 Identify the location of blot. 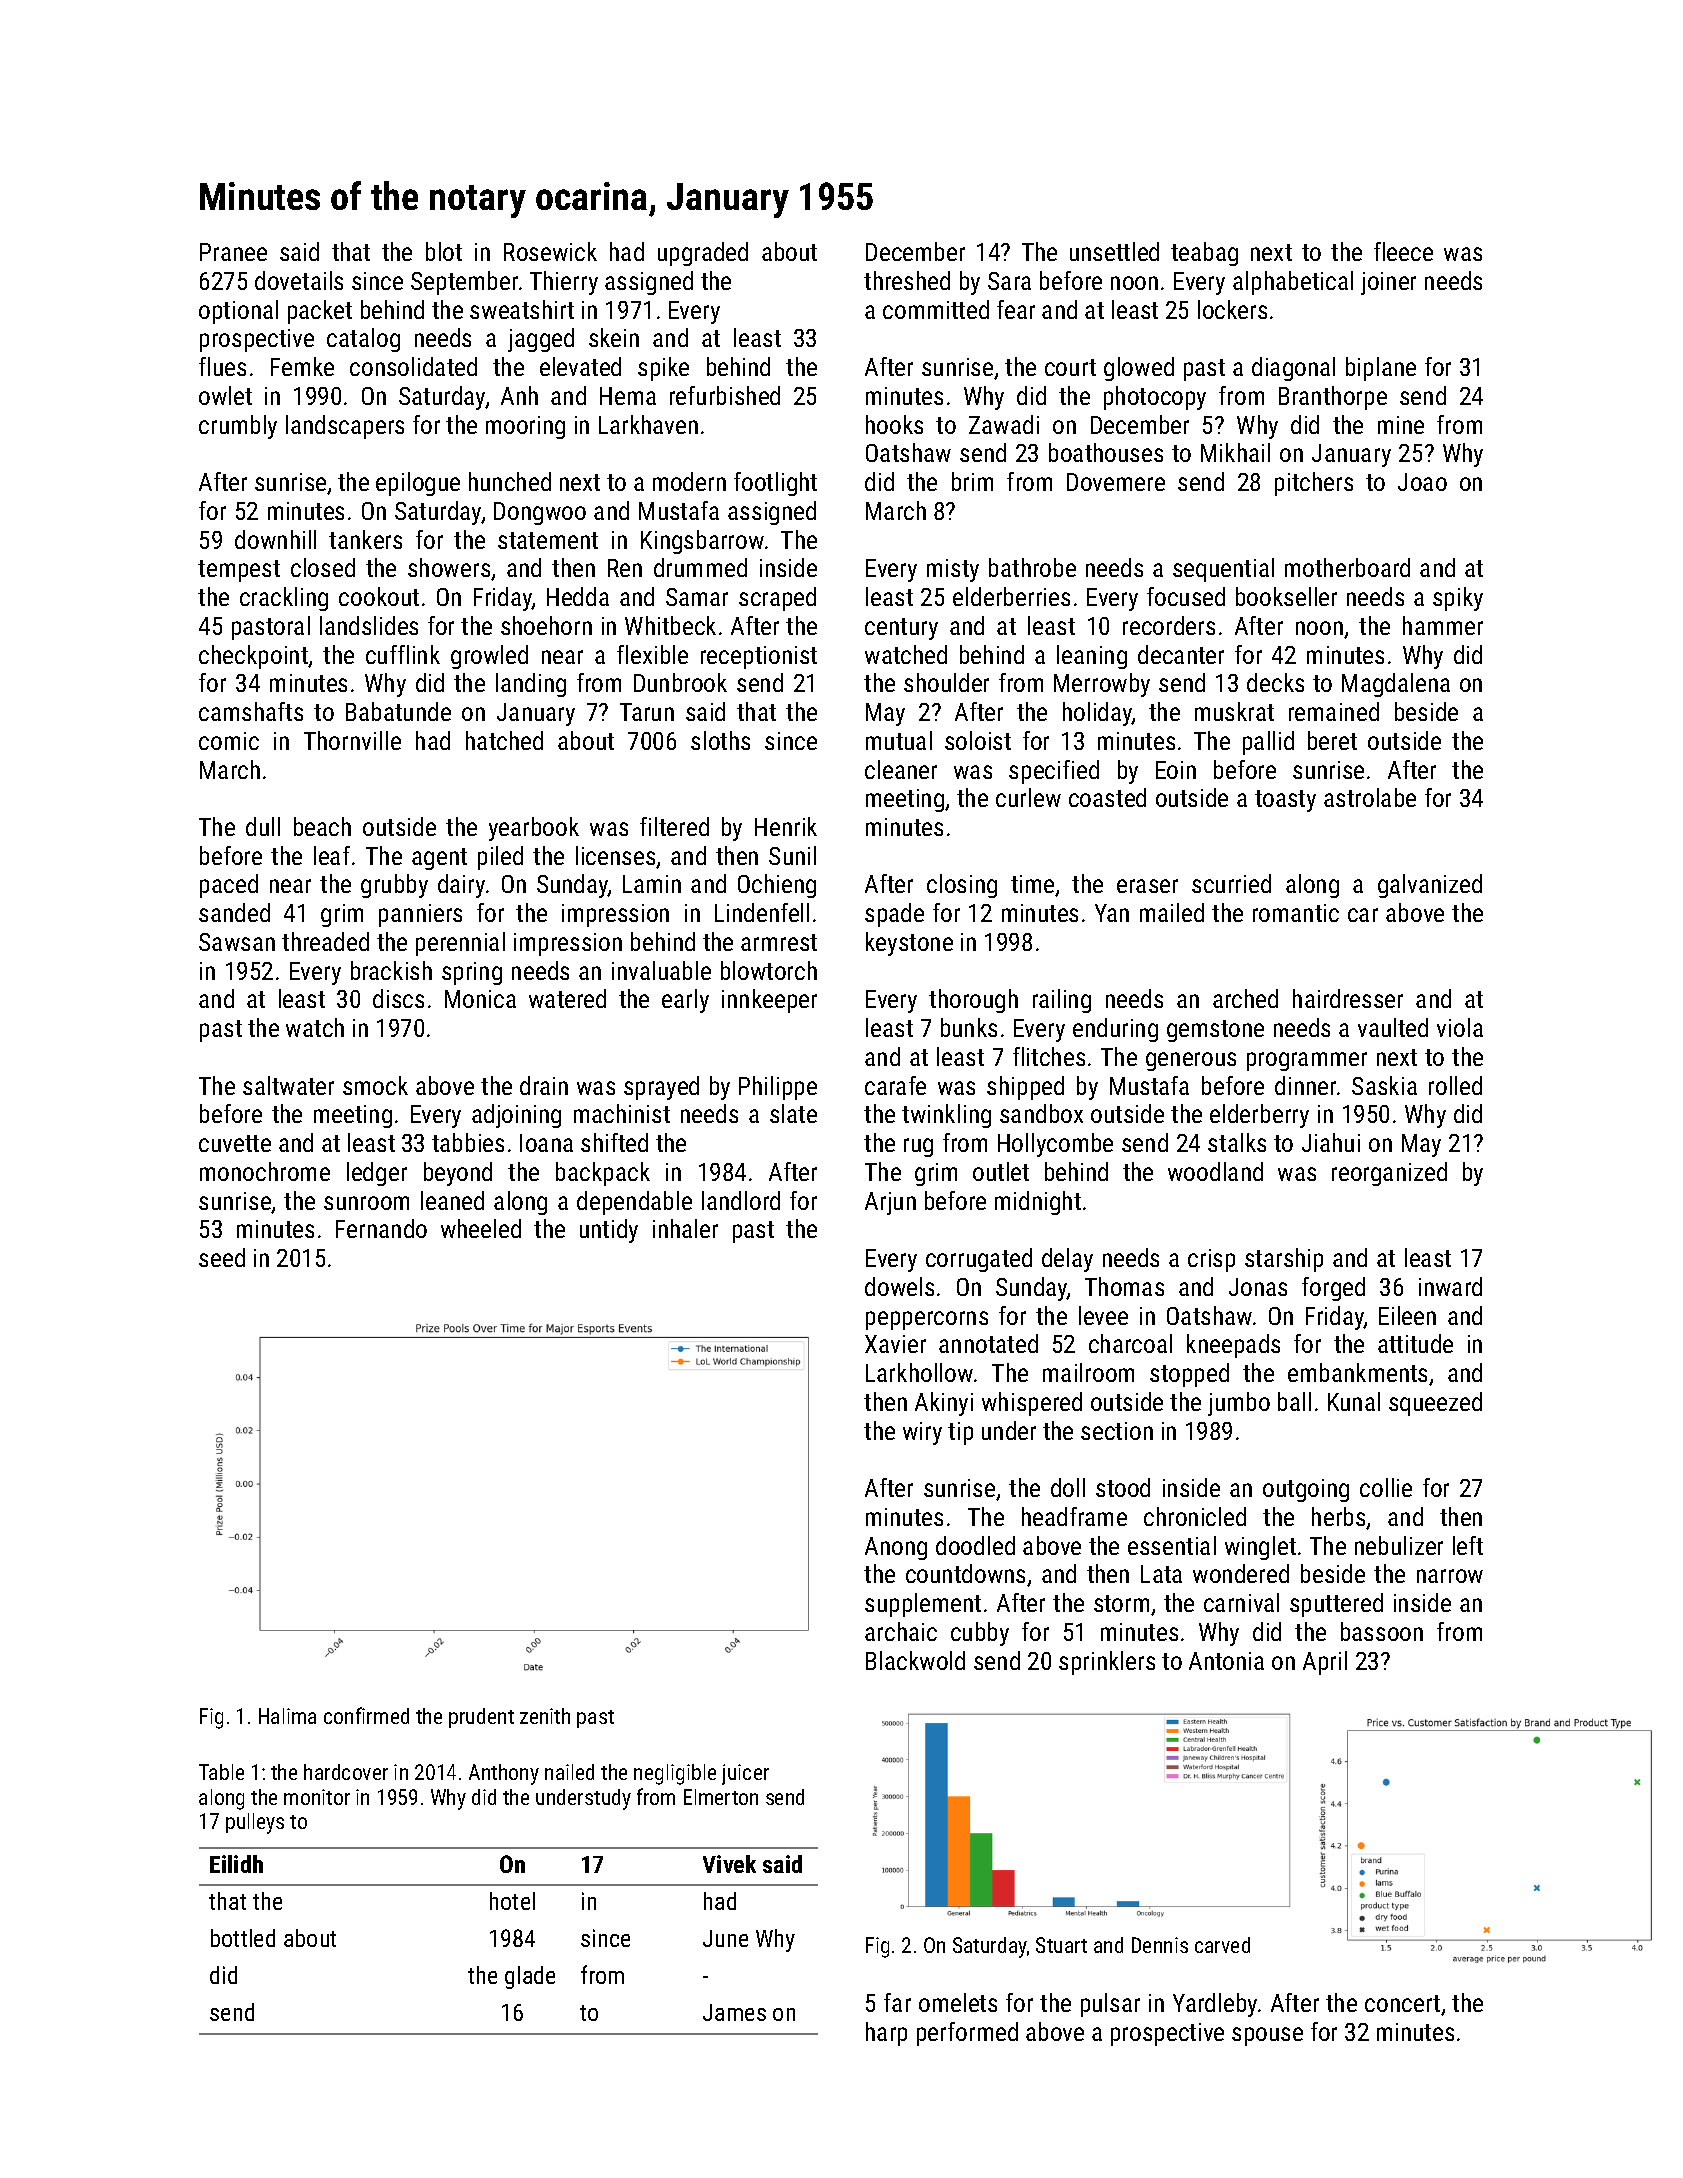
(444, 251).
